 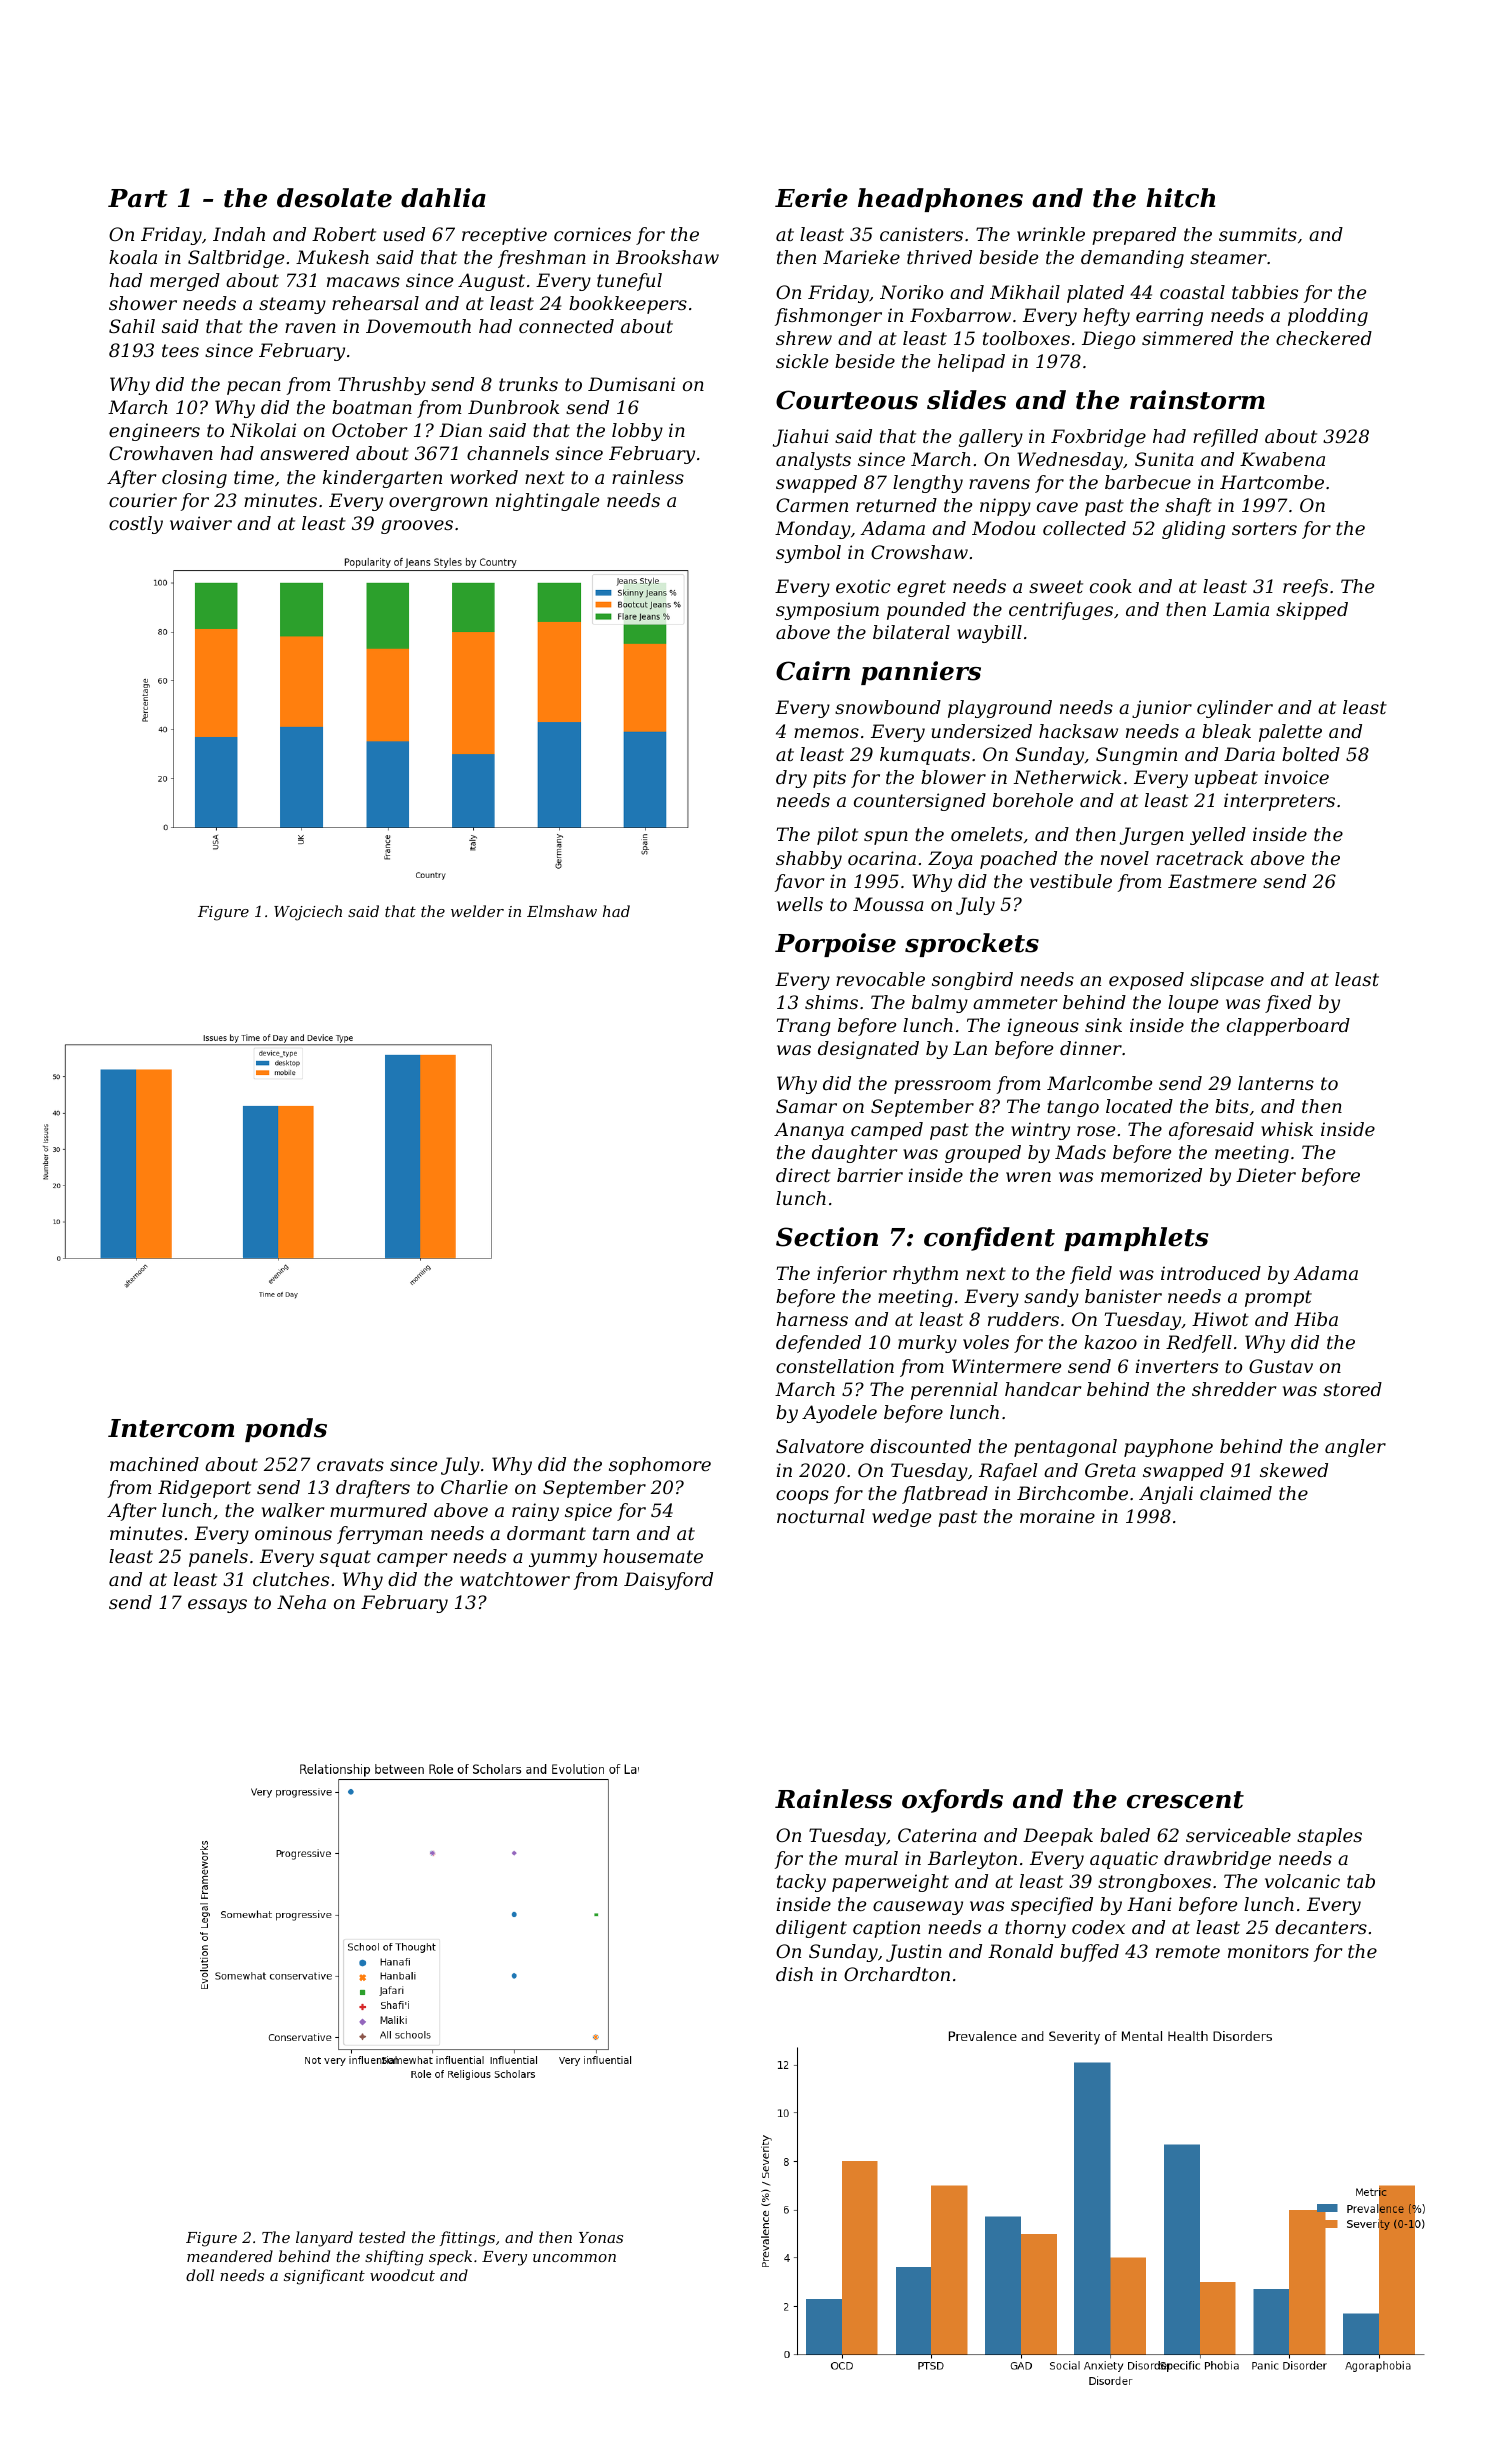 I want to click on hitch, so click(x=1180, y=198).
